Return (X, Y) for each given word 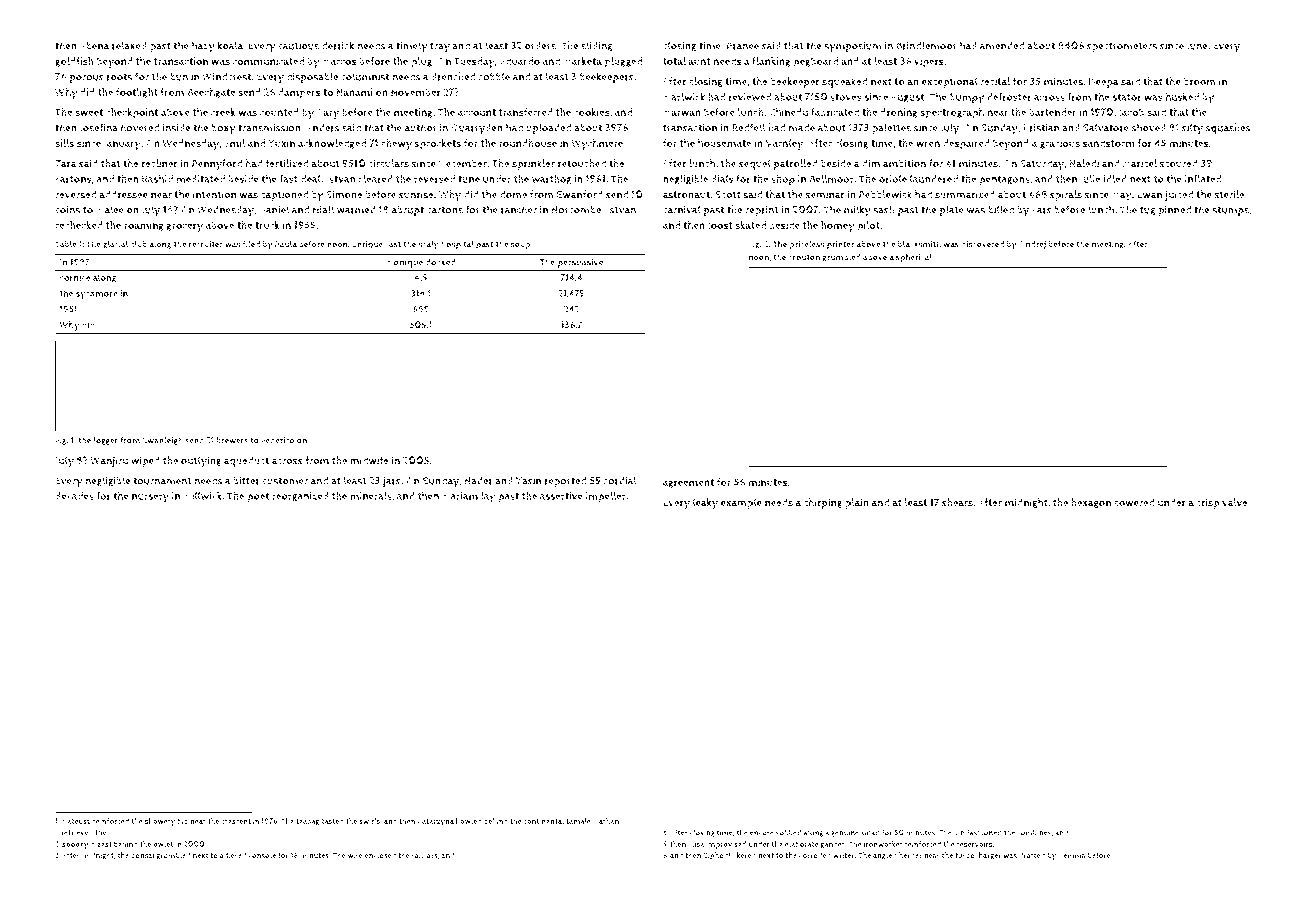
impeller (606, 497)
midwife (369, 460)
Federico (278, 440)
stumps (1230, 211)
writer (844, 855)
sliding (597, 46)
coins (67, 210)
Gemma (1072, 855)
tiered (236, 855)
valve (1234, 502)
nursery (150, 498)
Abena (94, 46)
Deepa (1104, 83)
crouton (804, 257)
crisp (1207, 503)
